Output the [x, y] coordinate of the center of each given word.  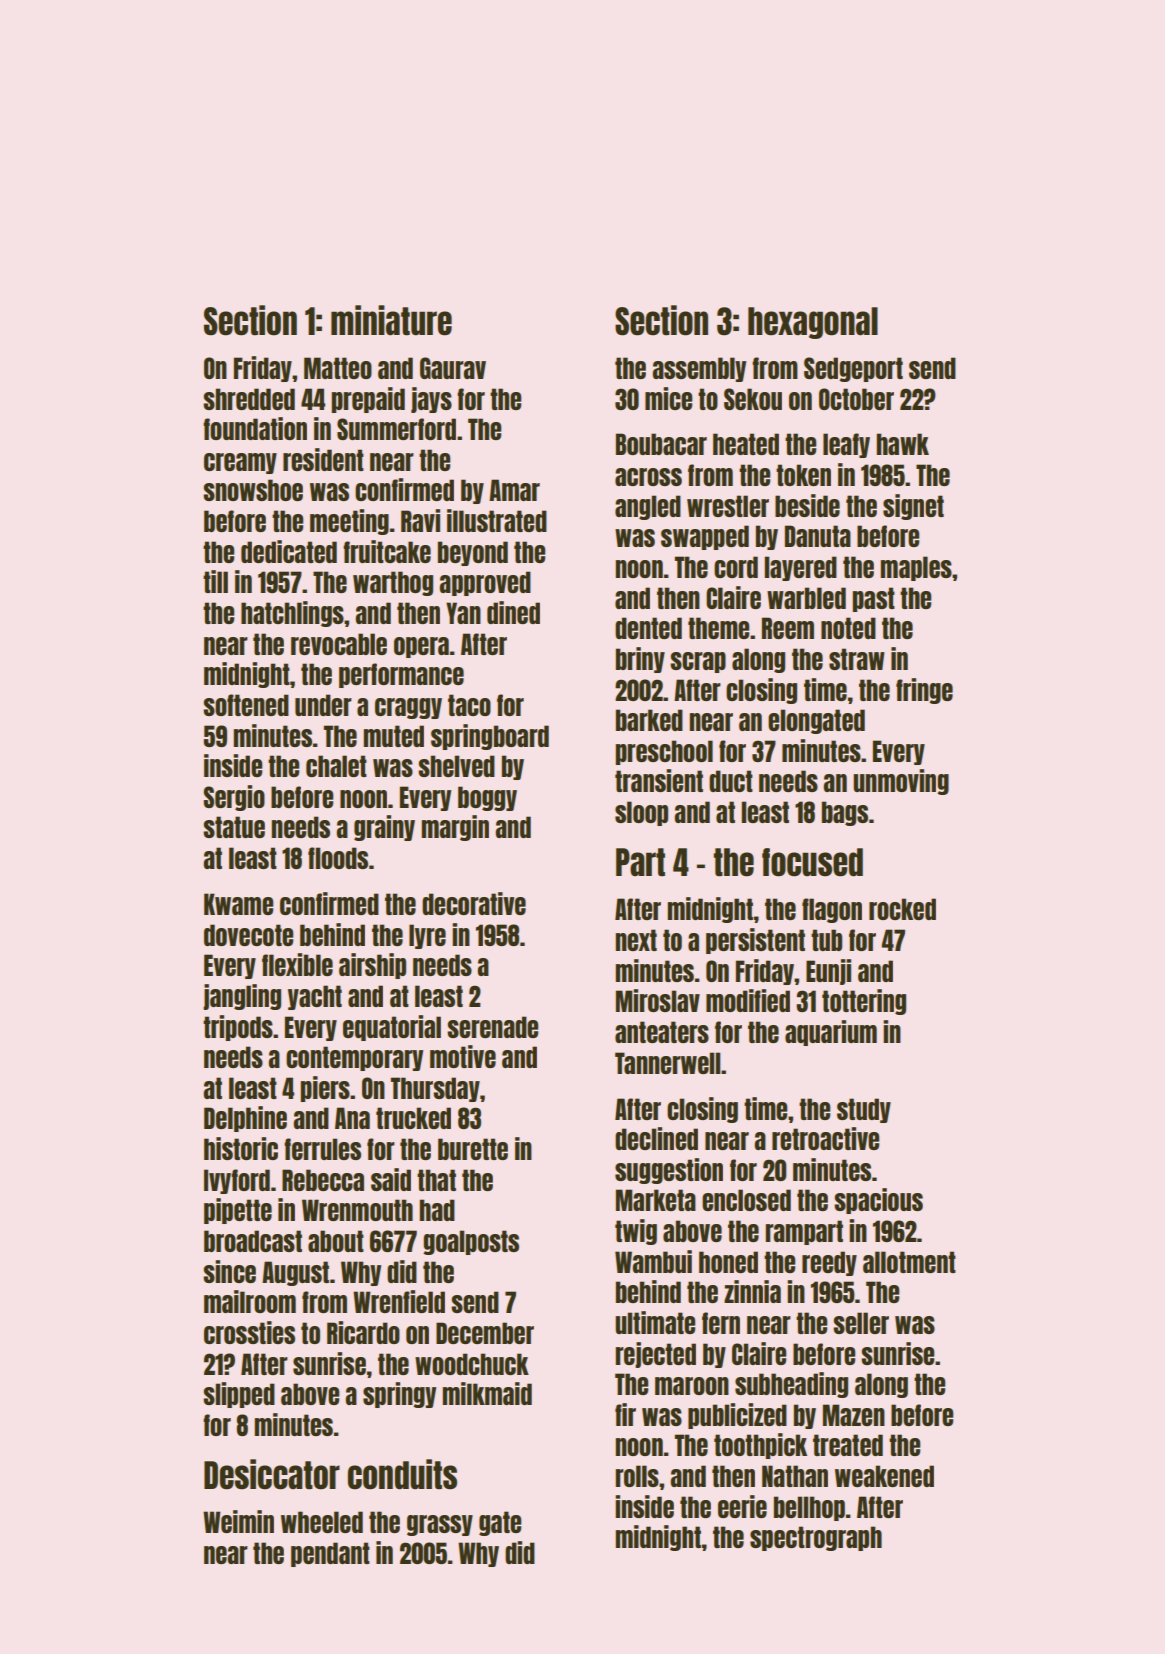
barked [649, 720]
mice [669, 398]
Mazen [854, 1415]
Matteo [338, 368]
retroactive [826, 1138]
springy [399, 1395]
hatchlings [292, 614]
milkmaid [487, 1393]
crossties [249, 1332]
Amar [514, 490]
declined [656, 1138]
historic [241, 1148]
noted [848, 628]
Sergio [234, 798]
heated [746, 444]
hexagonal [813, 323]
